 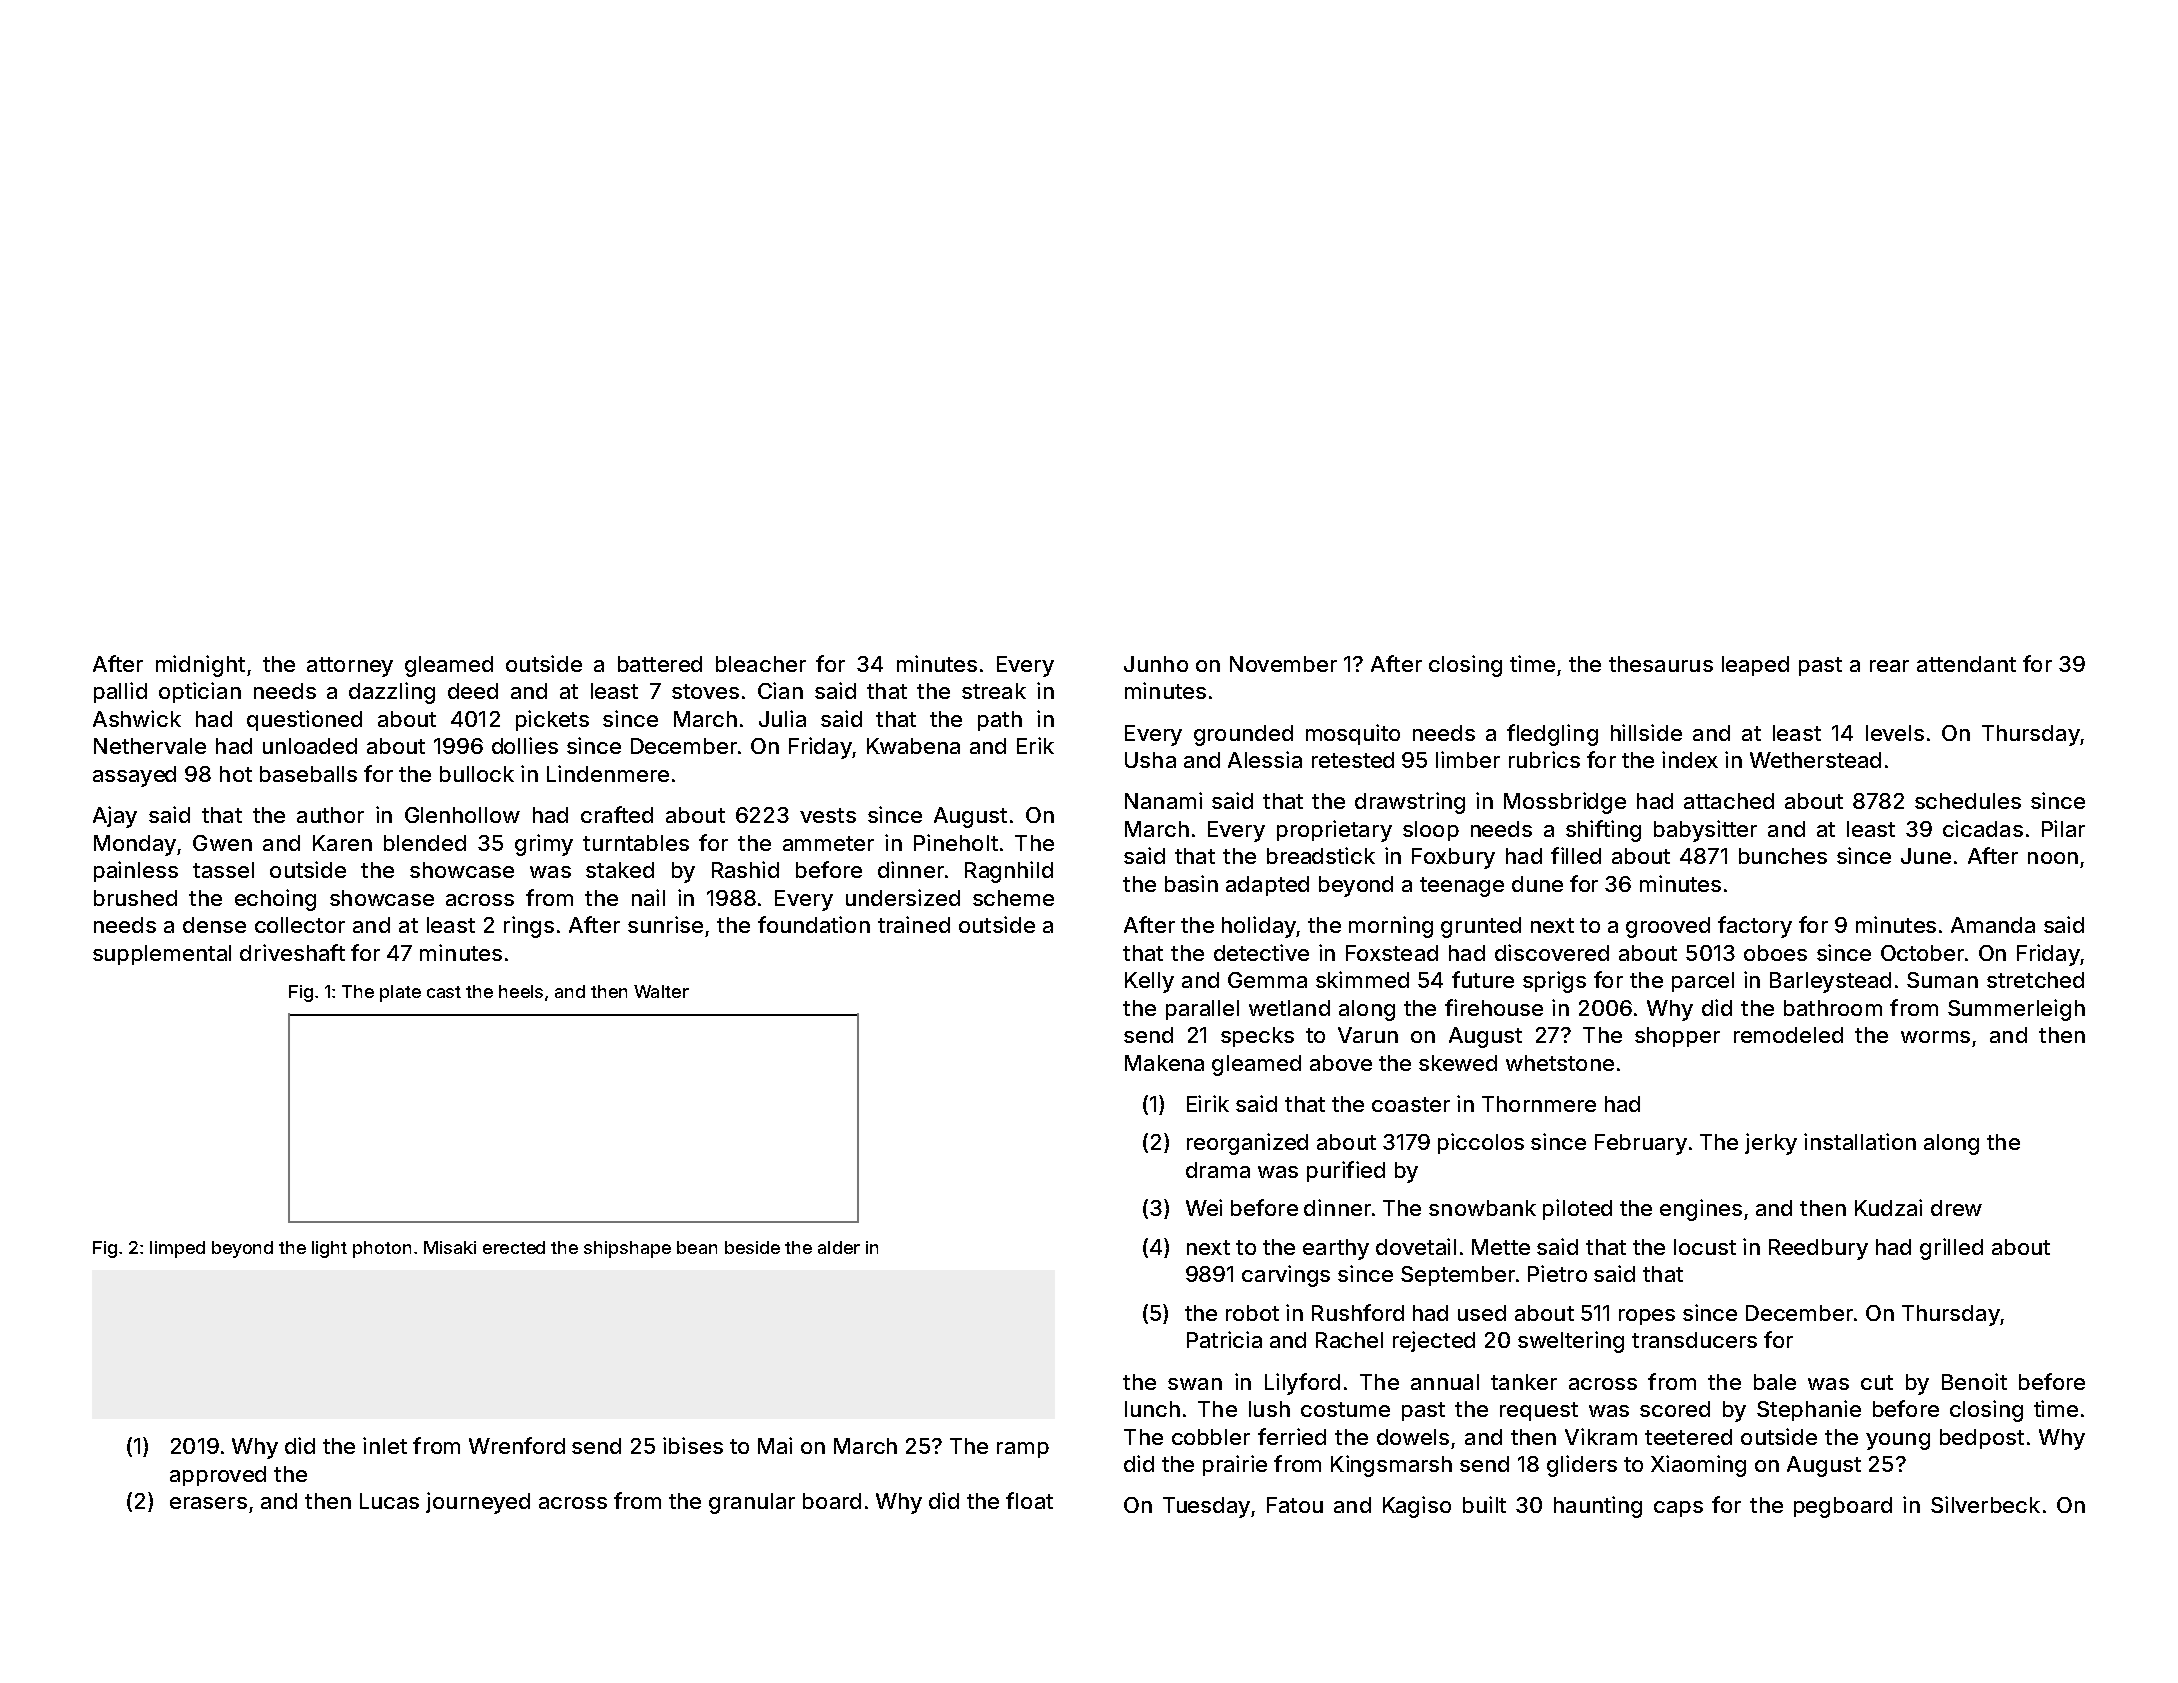 What do you see at coordinates (350, 667) in the document?
I see `attorney` at bounding box center [350, 667].
